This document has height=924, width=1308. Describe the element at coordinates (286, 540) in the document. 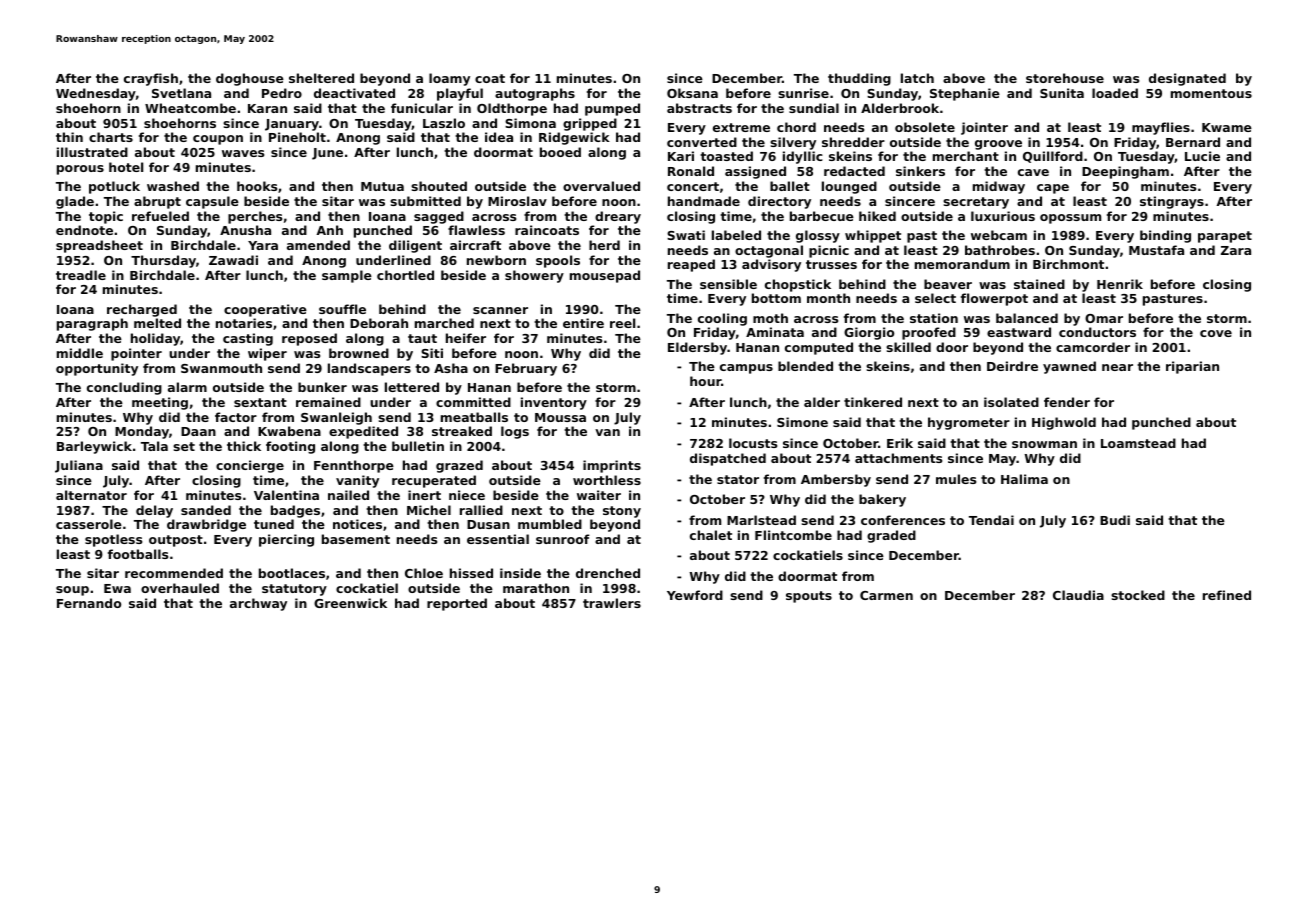

I see `piercing` at that location.
